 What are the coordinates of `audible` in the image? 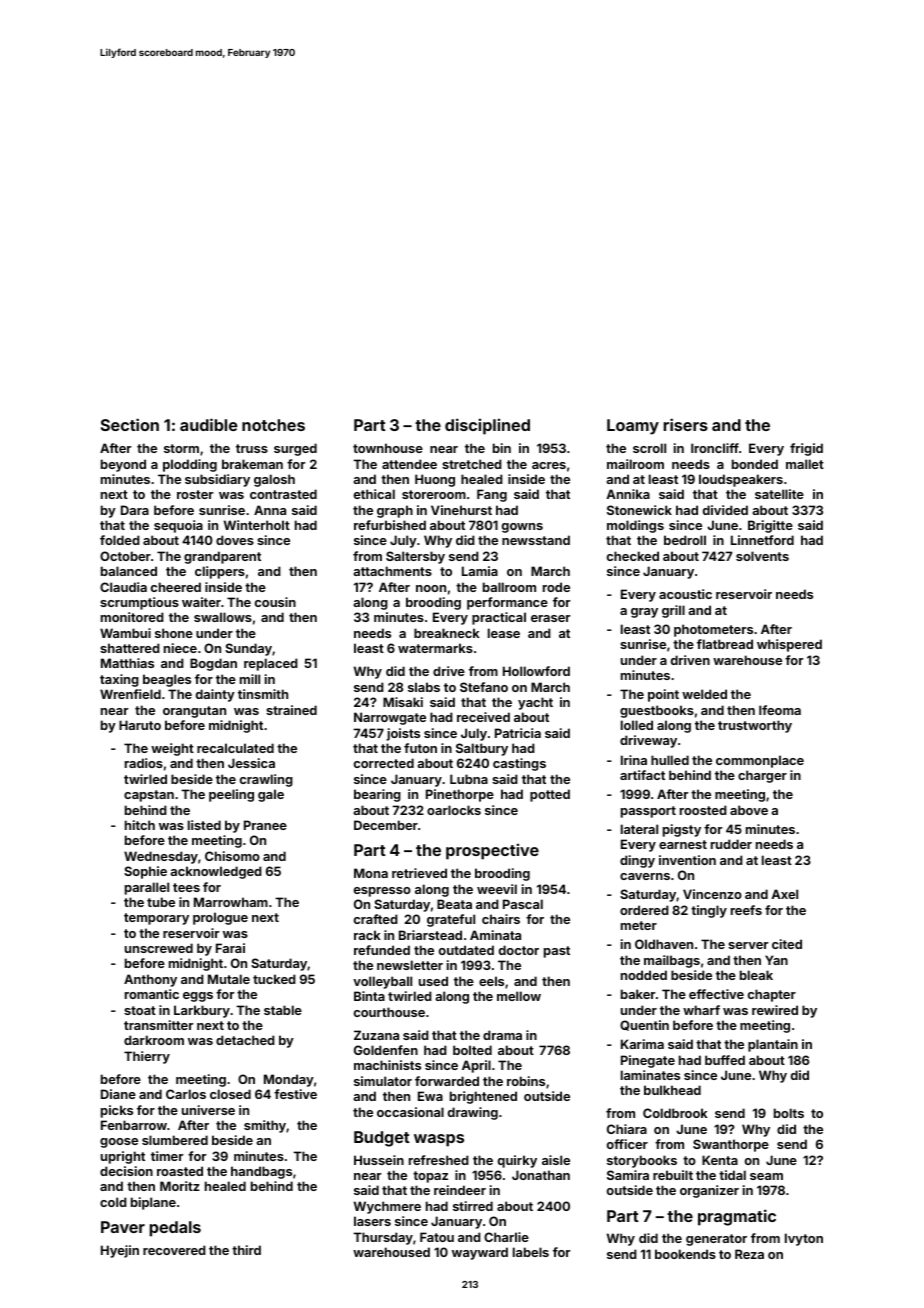 It's located at (209, 424).
